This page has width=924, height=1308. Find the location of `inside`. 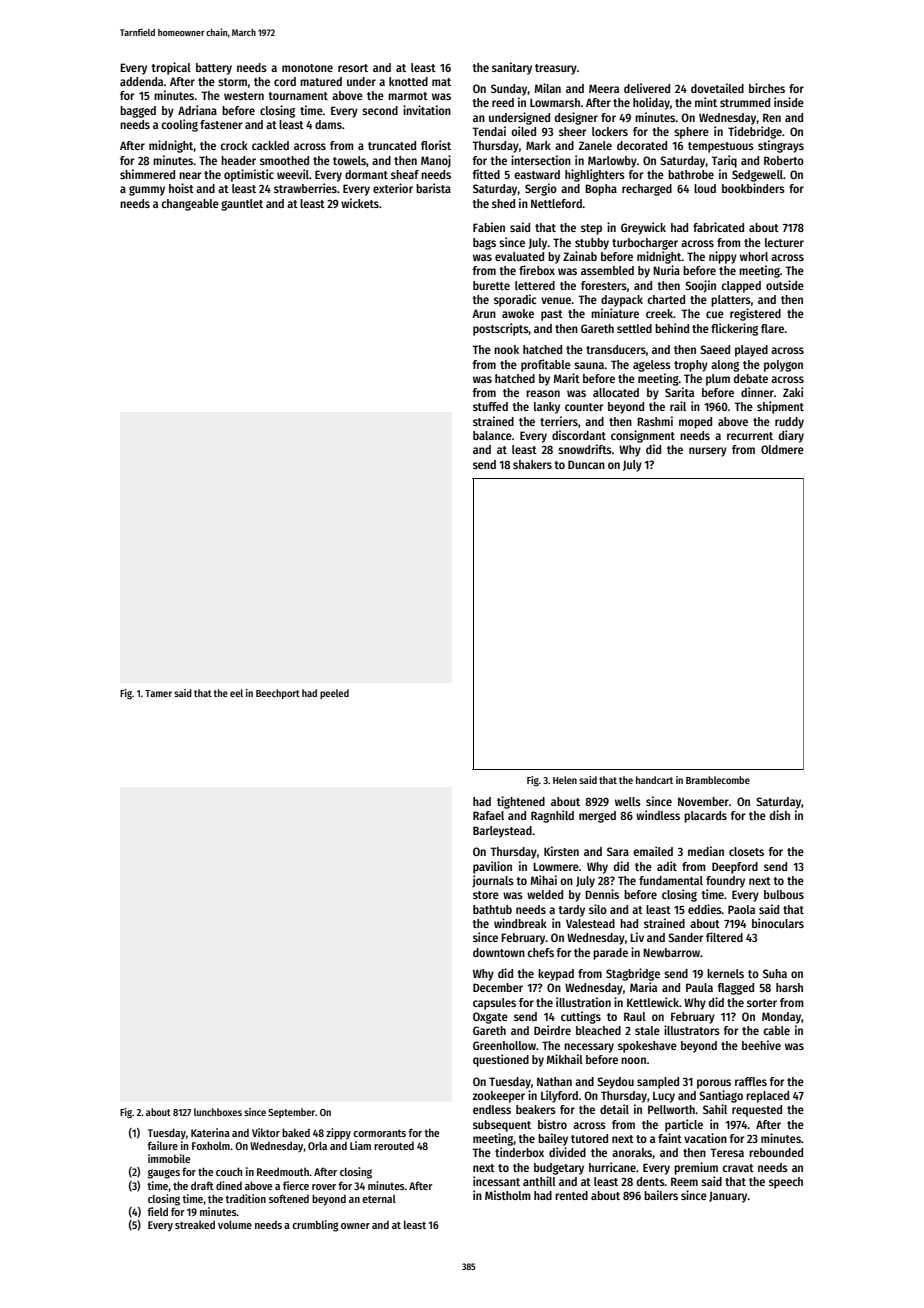

inside is located at coordinates (789, 102).
